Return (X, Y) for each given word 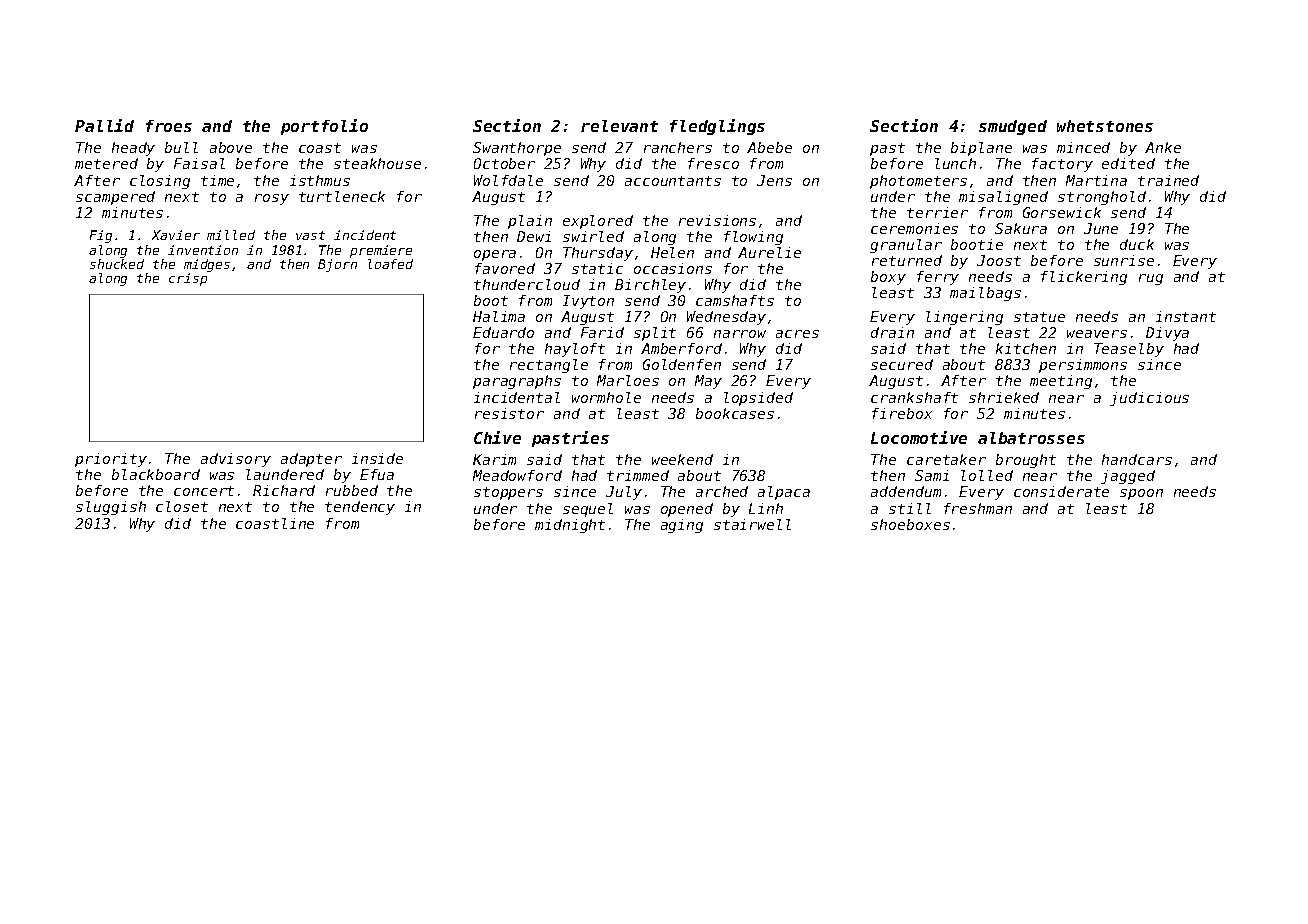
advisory (236, 460)
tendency (360, 508)
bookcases (735, 413)
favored (505, 268)
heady (133, 149)
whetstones (1105, 126)
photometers (918, 182)
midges (207, 265)
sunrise (1124, 260)
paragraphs (517, 382)
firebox (902, 413)
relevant (619, 126)
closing (160, 182)
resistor (509, 413)
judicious (1149, 399)
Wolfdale (508, 180)
